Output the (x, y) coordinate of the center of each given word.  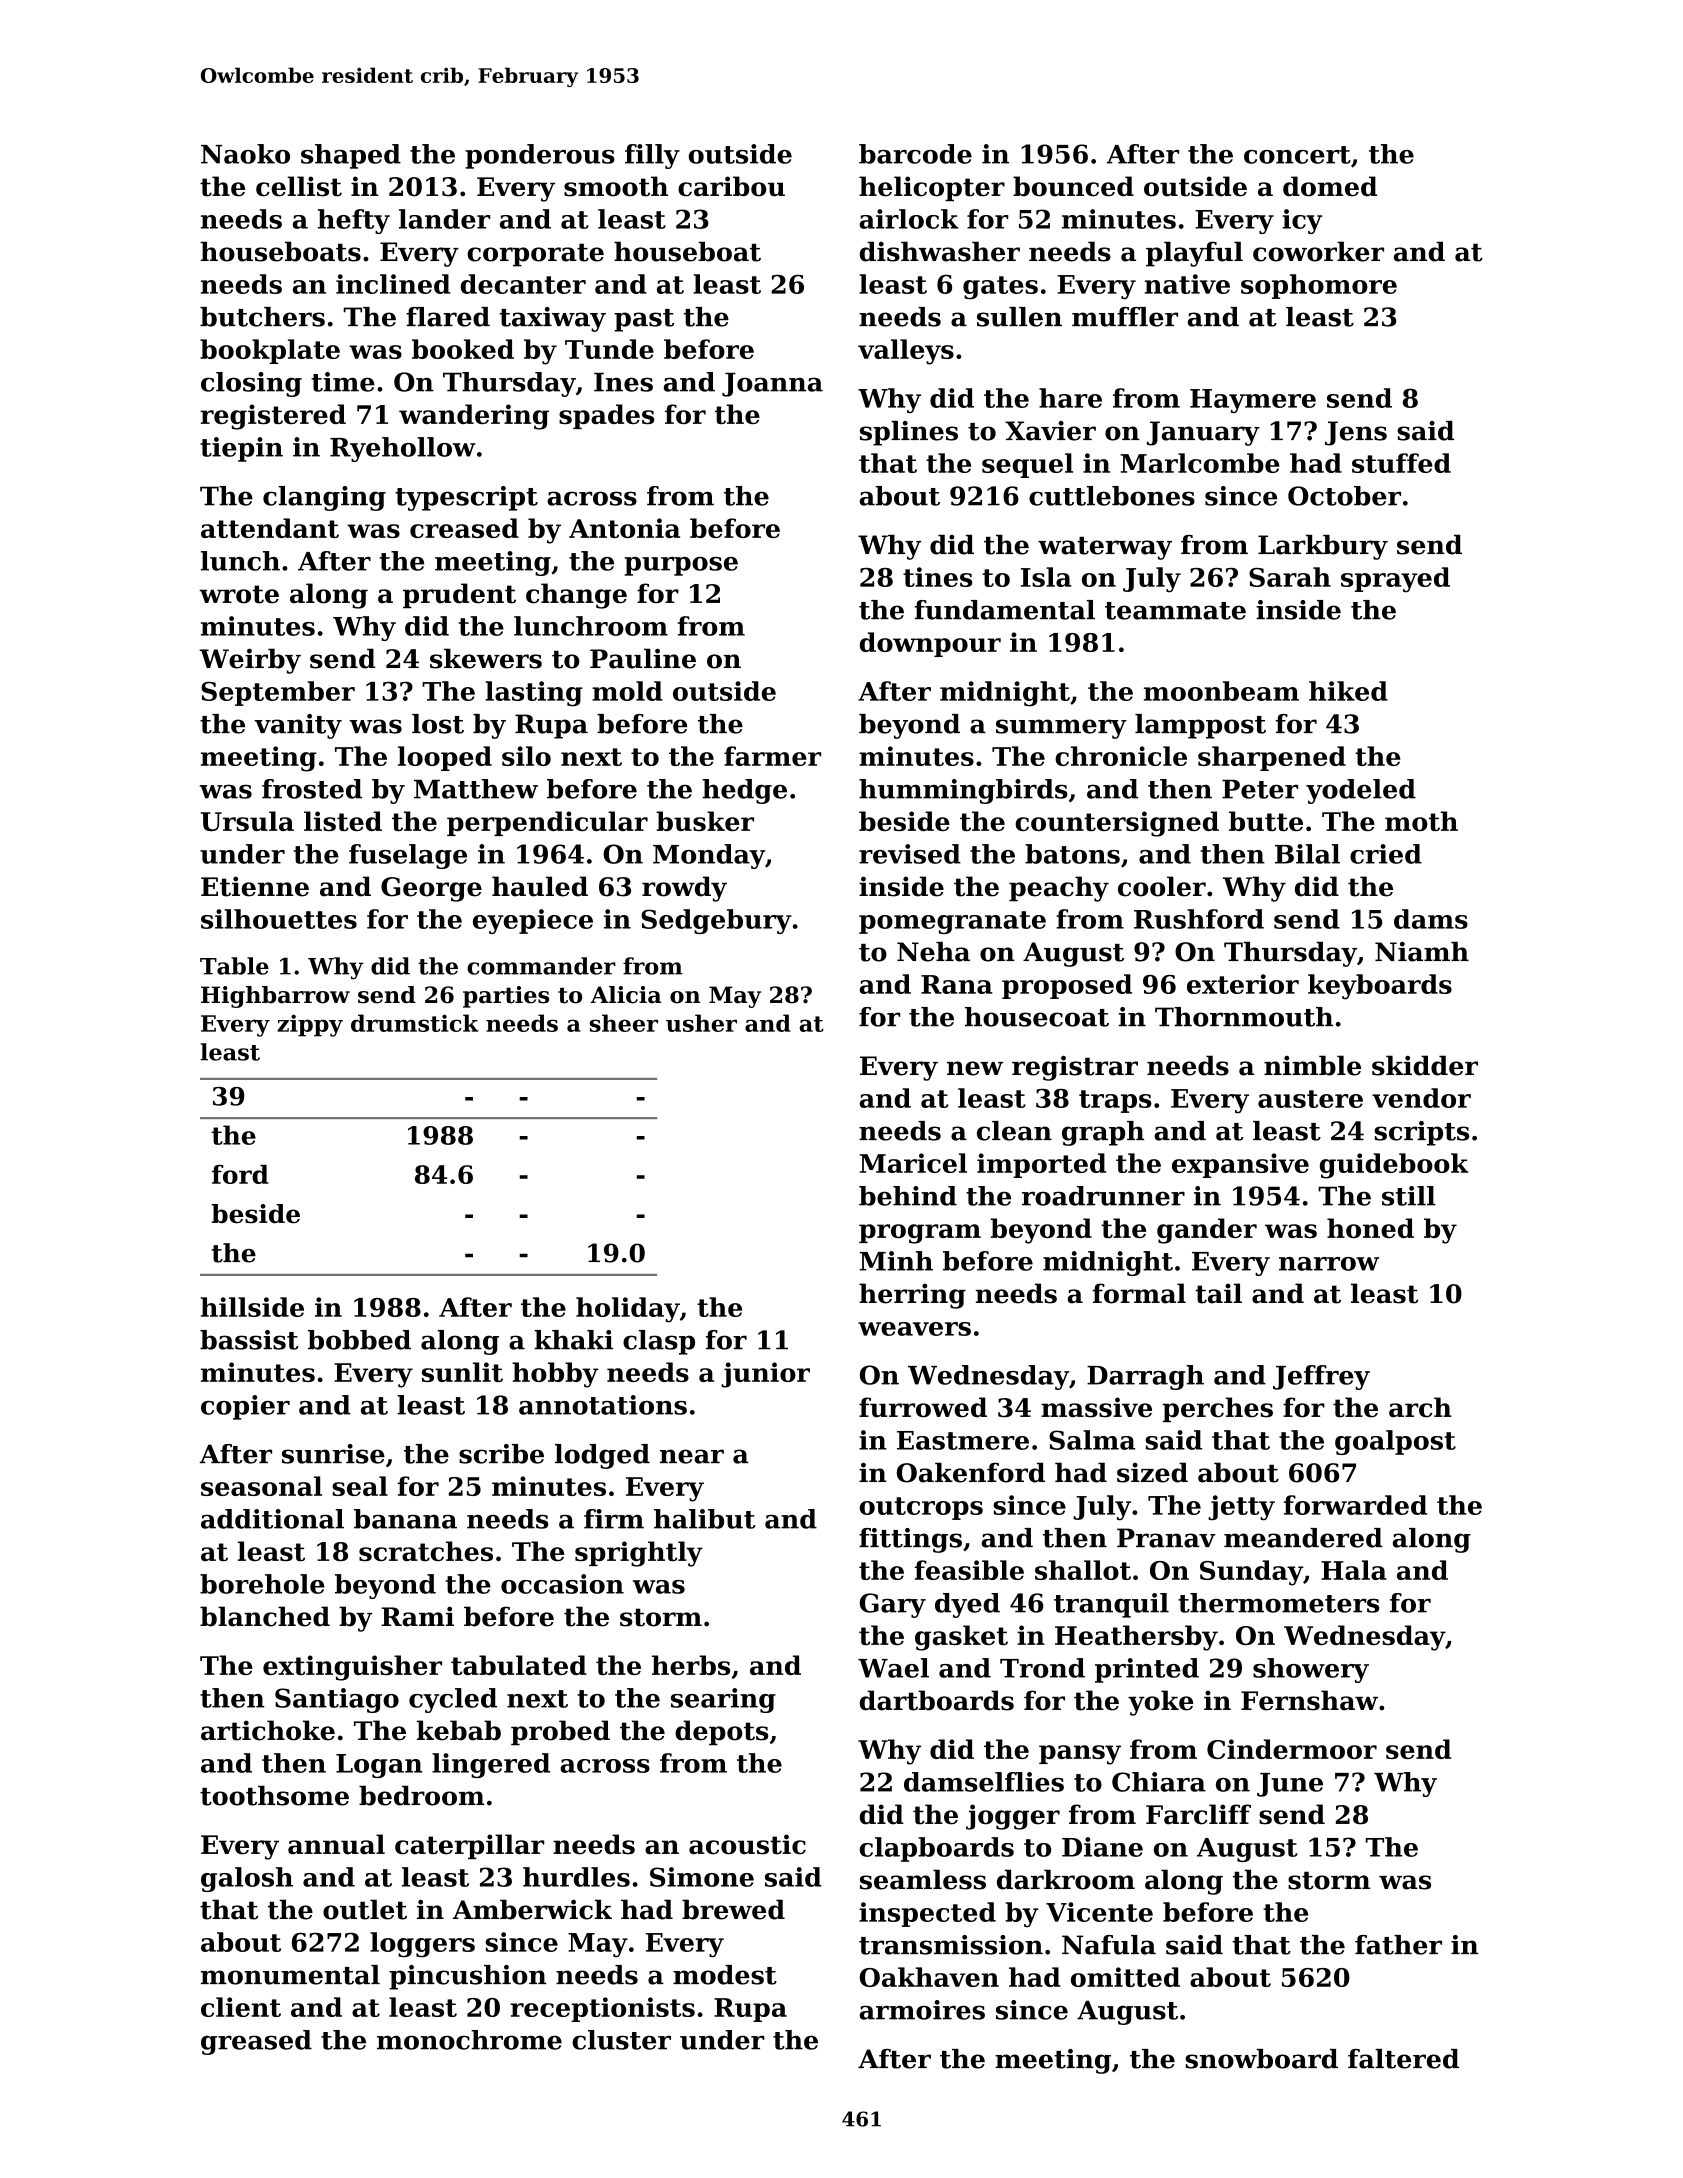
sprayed (1395, 580)
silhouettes (279, 919)
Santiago (337, 1700)
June (1290, 1785)
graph (1103, 1133)
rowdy (684, 889)
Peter (1260, 789)
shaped (351, 156)
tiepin (241, 449)
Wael (893, 1668)
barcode (915, 154)
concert (1297, 155)
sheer (623, 1023)
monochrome (469, 2040)
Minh (896, 1261)
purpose (681, 566)
